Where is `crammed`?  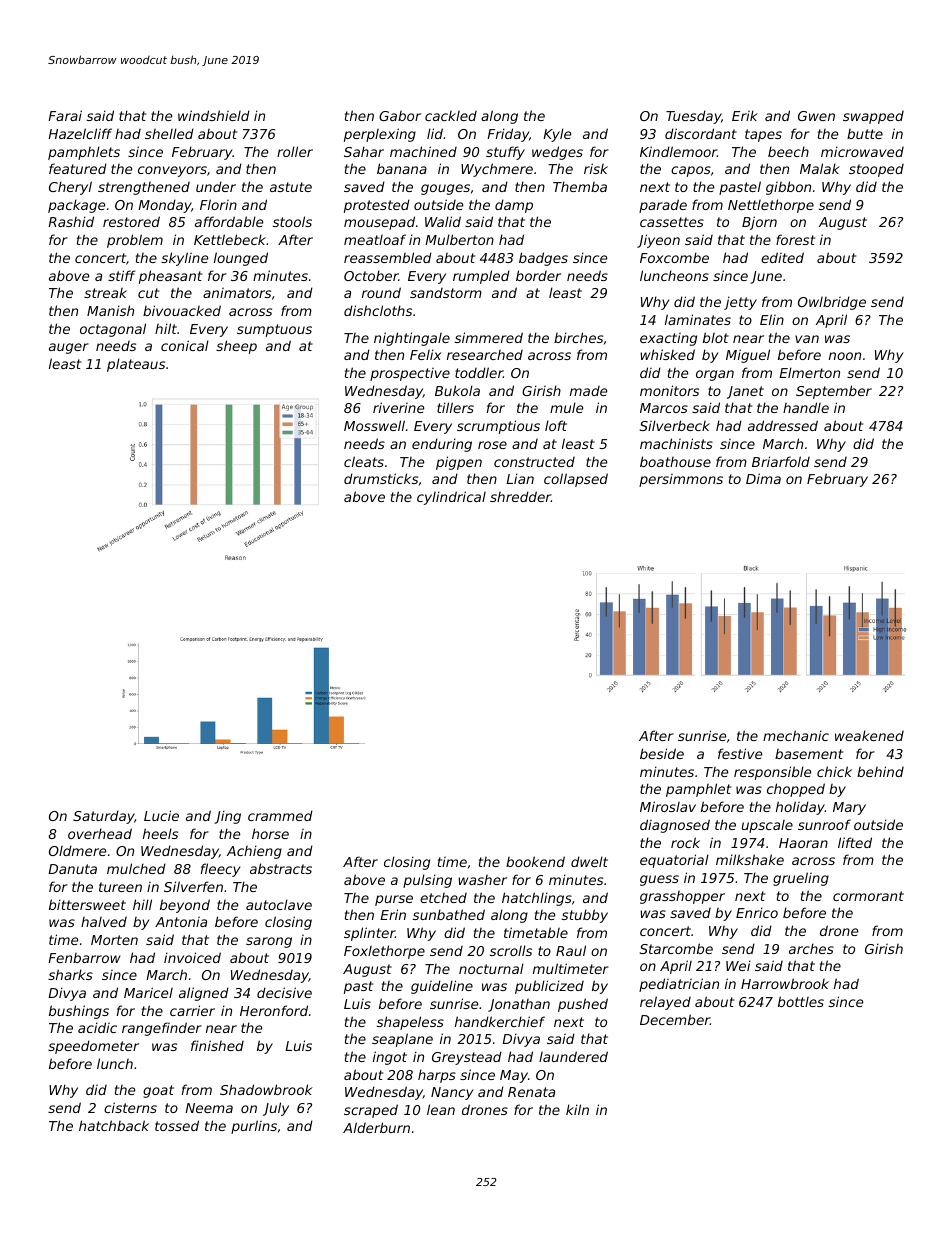
crammed is located at coordinates (280, 815).
